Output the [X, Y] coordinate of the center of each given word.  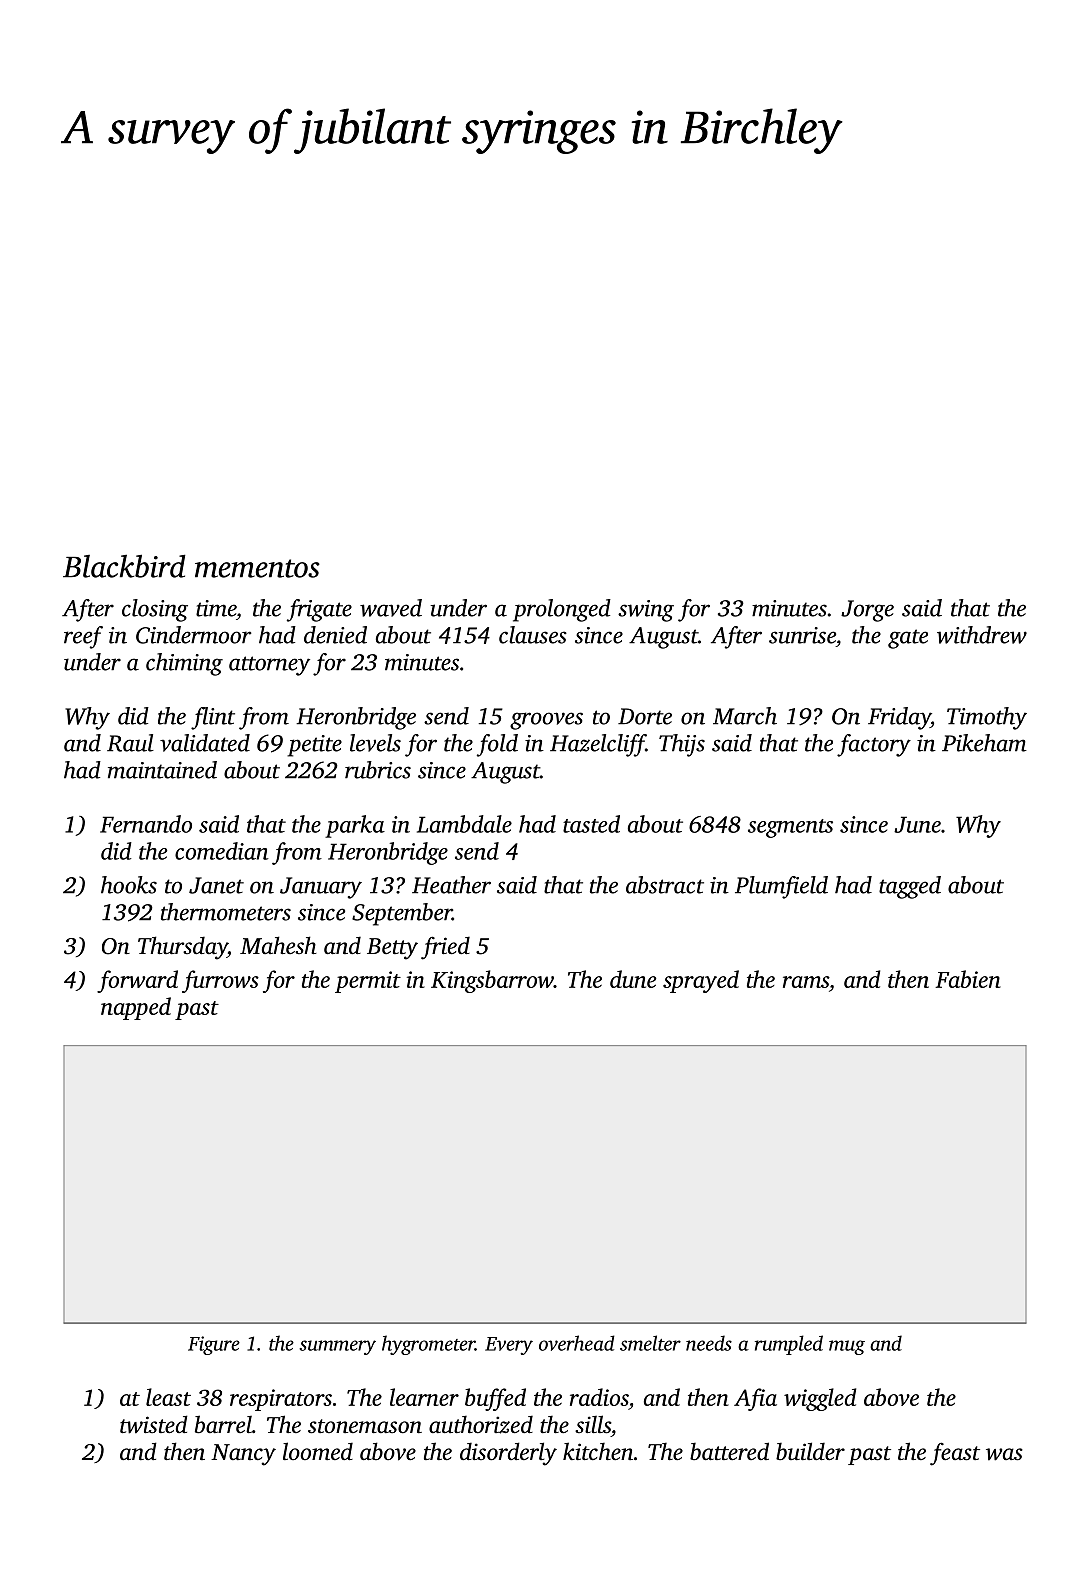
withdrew [982, 635]
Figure [214, 1345]
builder [810, 1451]
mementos [257, 568]
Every [509, 1346]
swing [646, 611]
